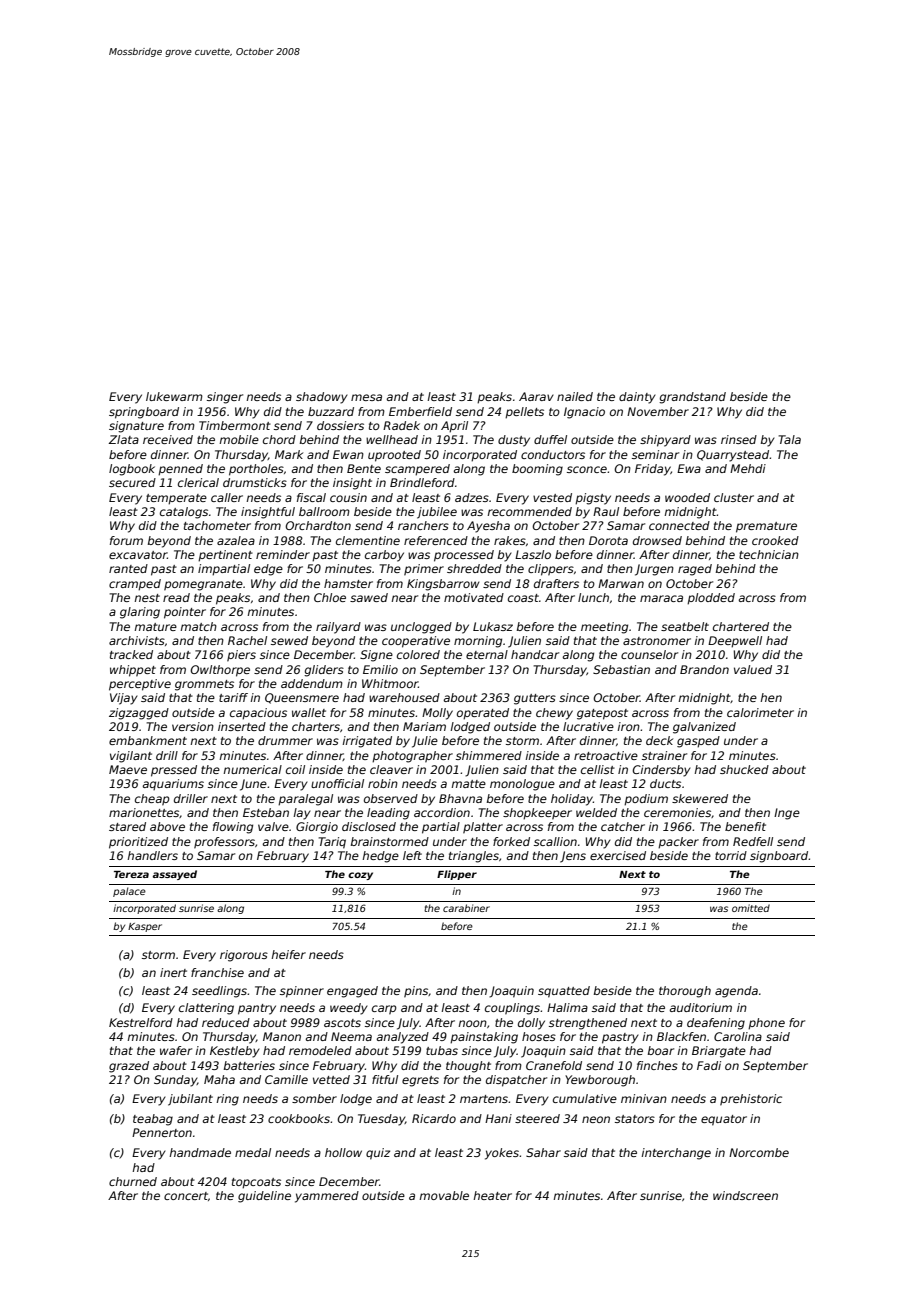 The width and height of the screenshot is (924, 1308). I want to click on squatted, so click(564, 992).
